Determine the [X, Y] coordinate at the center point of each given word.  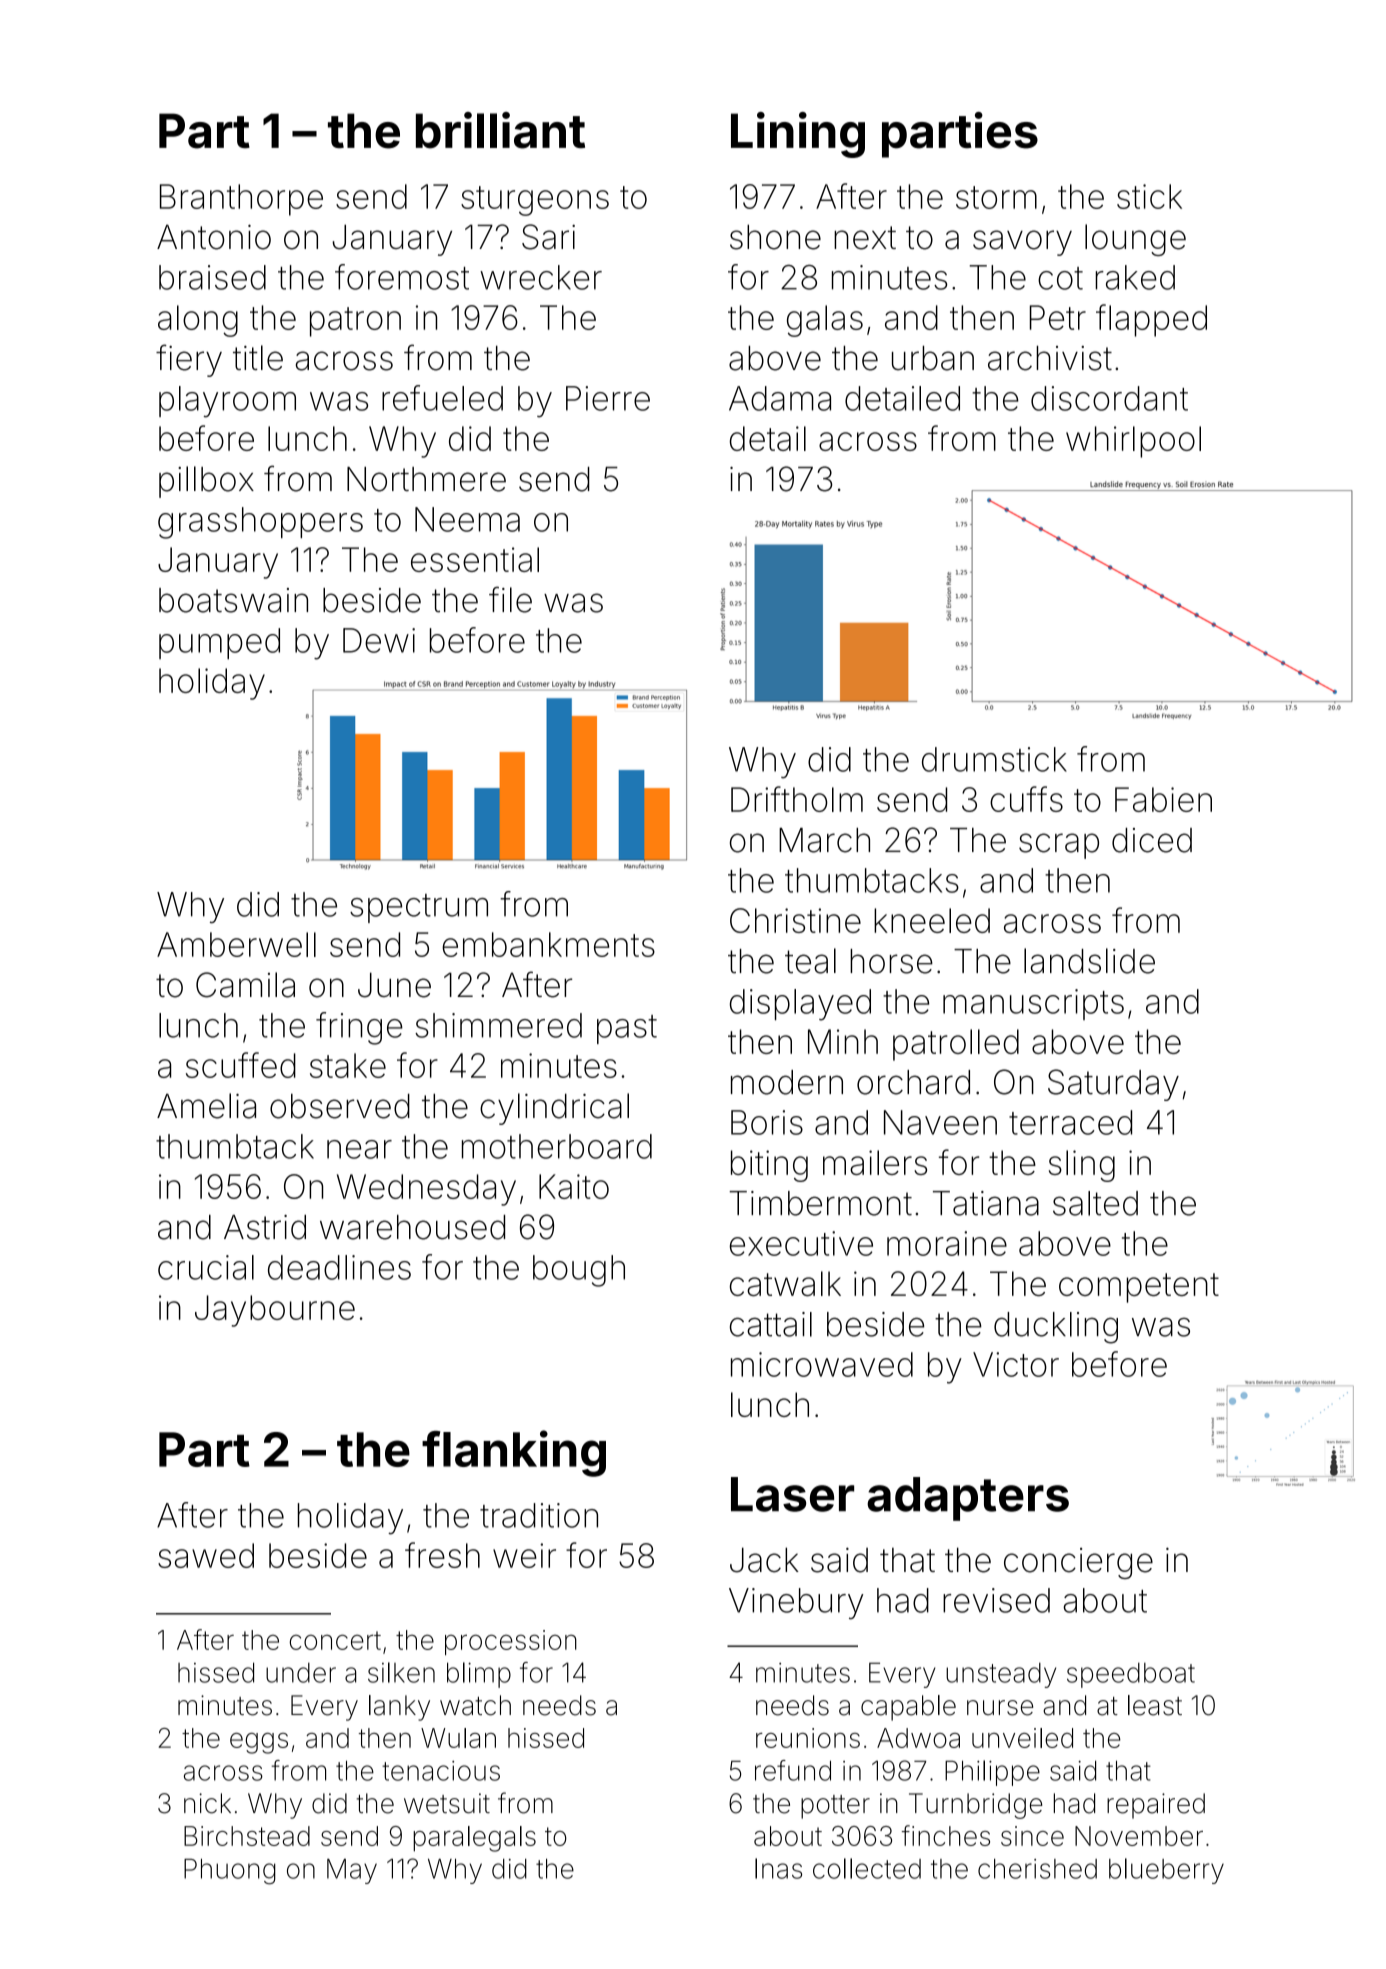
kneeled [932, 920]
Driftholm [797, 799]
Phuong [229, 1872]
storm [996, 197]
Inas [778, 1868]
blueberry [1166, 1871]
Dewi [379, 640]
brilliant [500, 130]
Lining [798, 135]
